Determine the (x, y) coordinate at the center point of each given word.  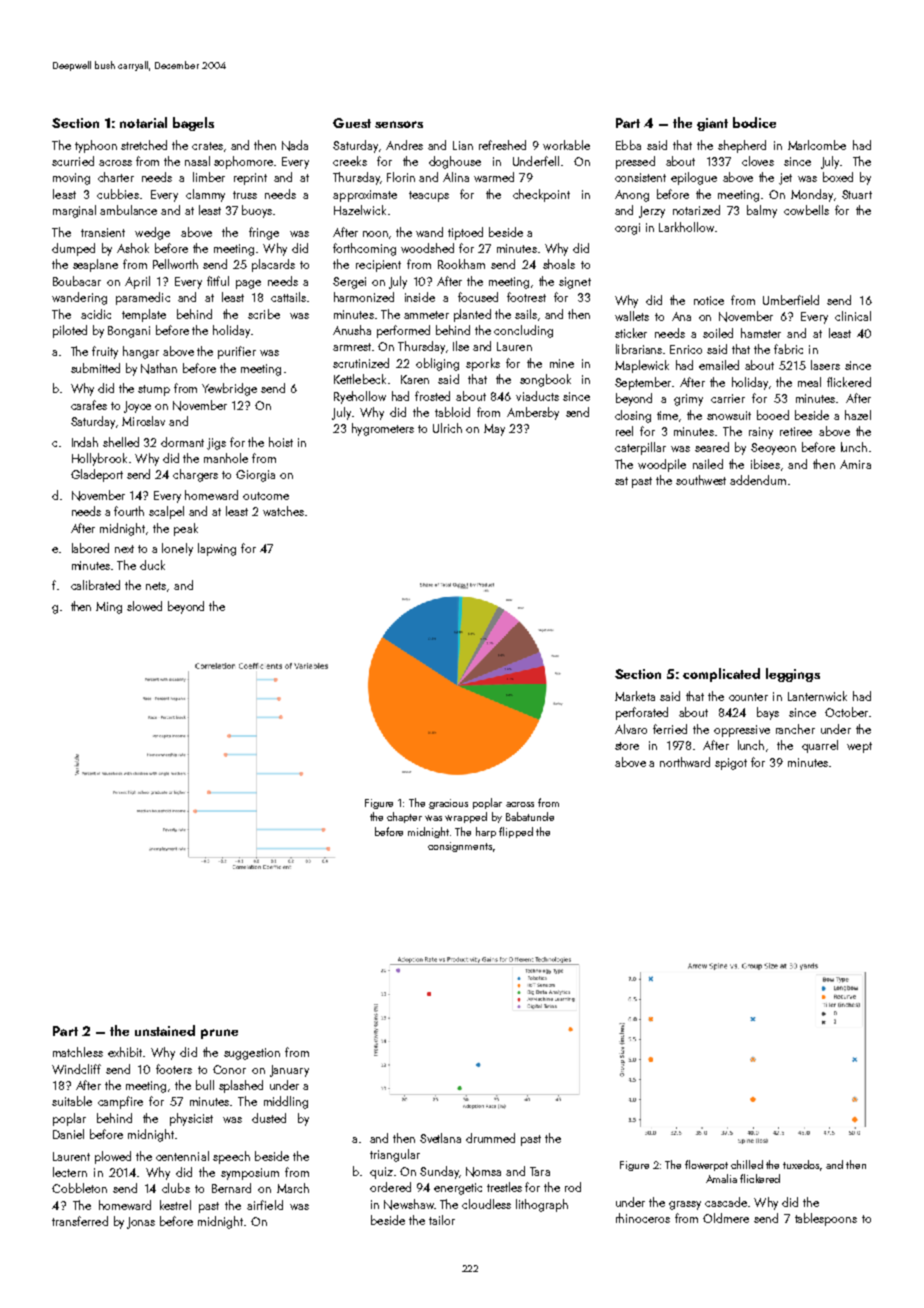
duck (152, 565)
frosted (432, 396)
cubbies (118, 194)
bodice (754, 122)
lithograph (542, 1205)
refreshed (502, 145)
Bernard (231, 1188)
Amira (855, 464)
